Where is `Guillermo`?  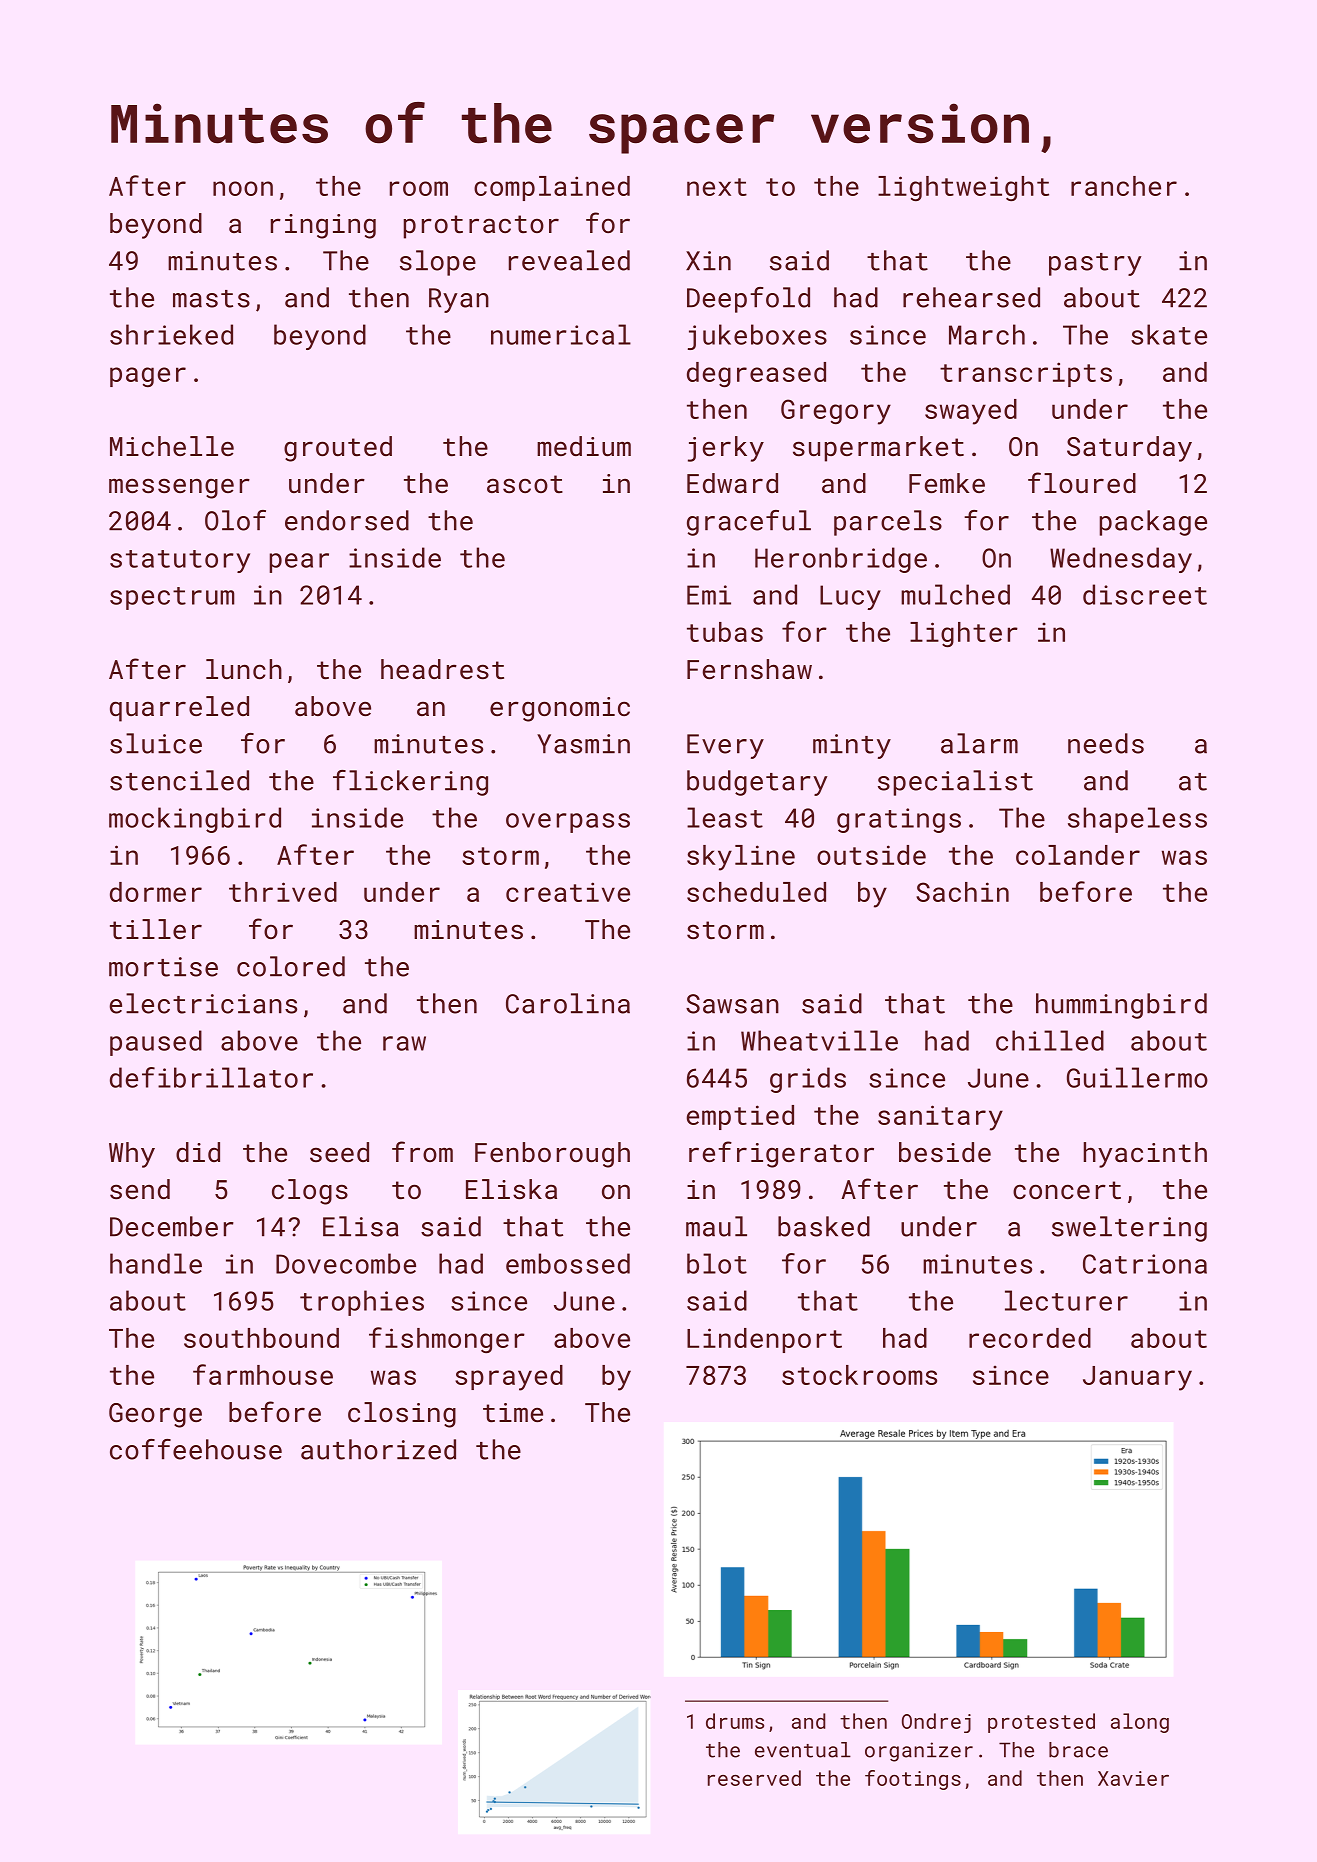 Guillermo is located at coordinates (1137, 1077).
